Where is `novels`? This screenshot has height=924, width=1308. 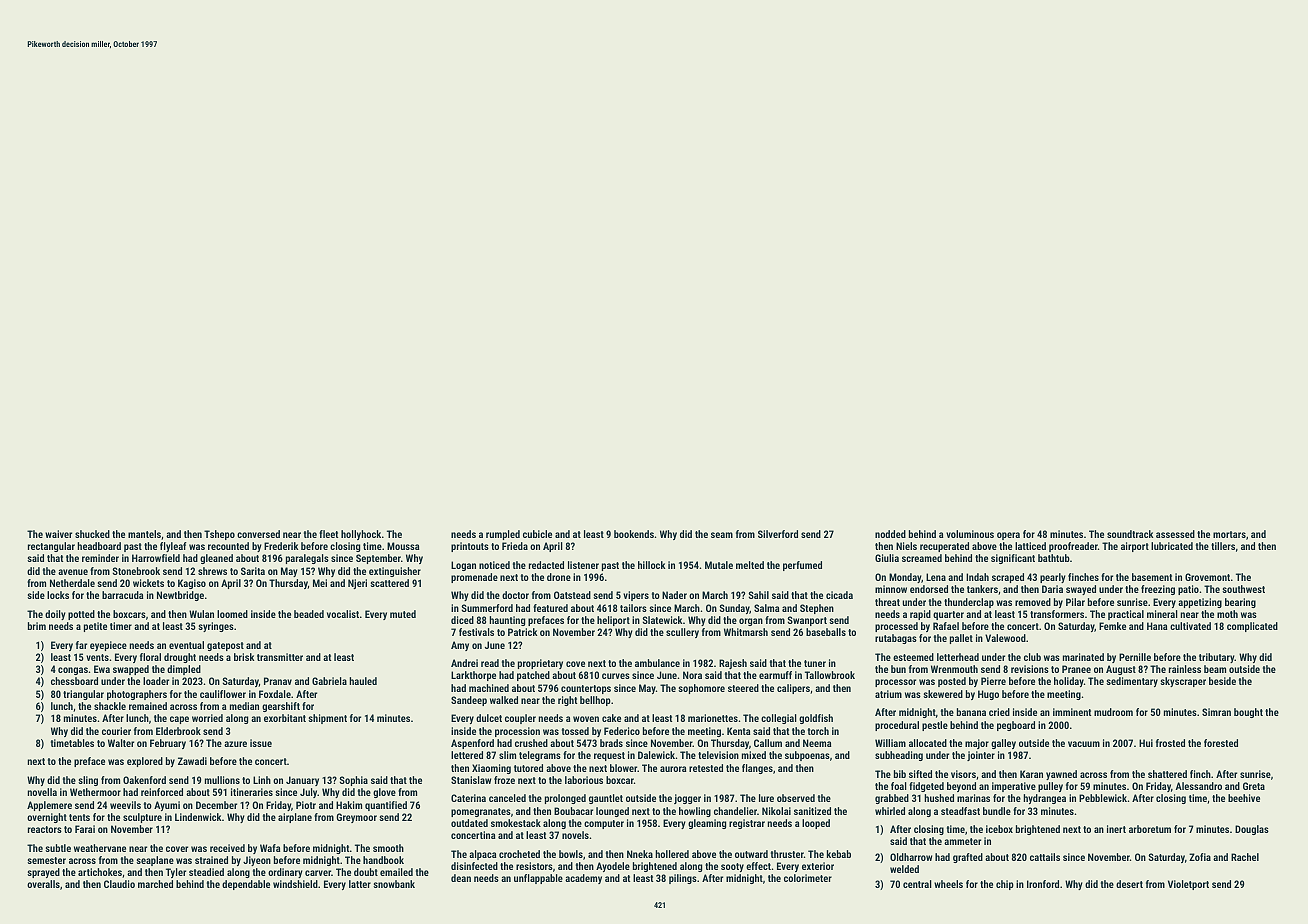
novels is located at coordinates (575, 835).
